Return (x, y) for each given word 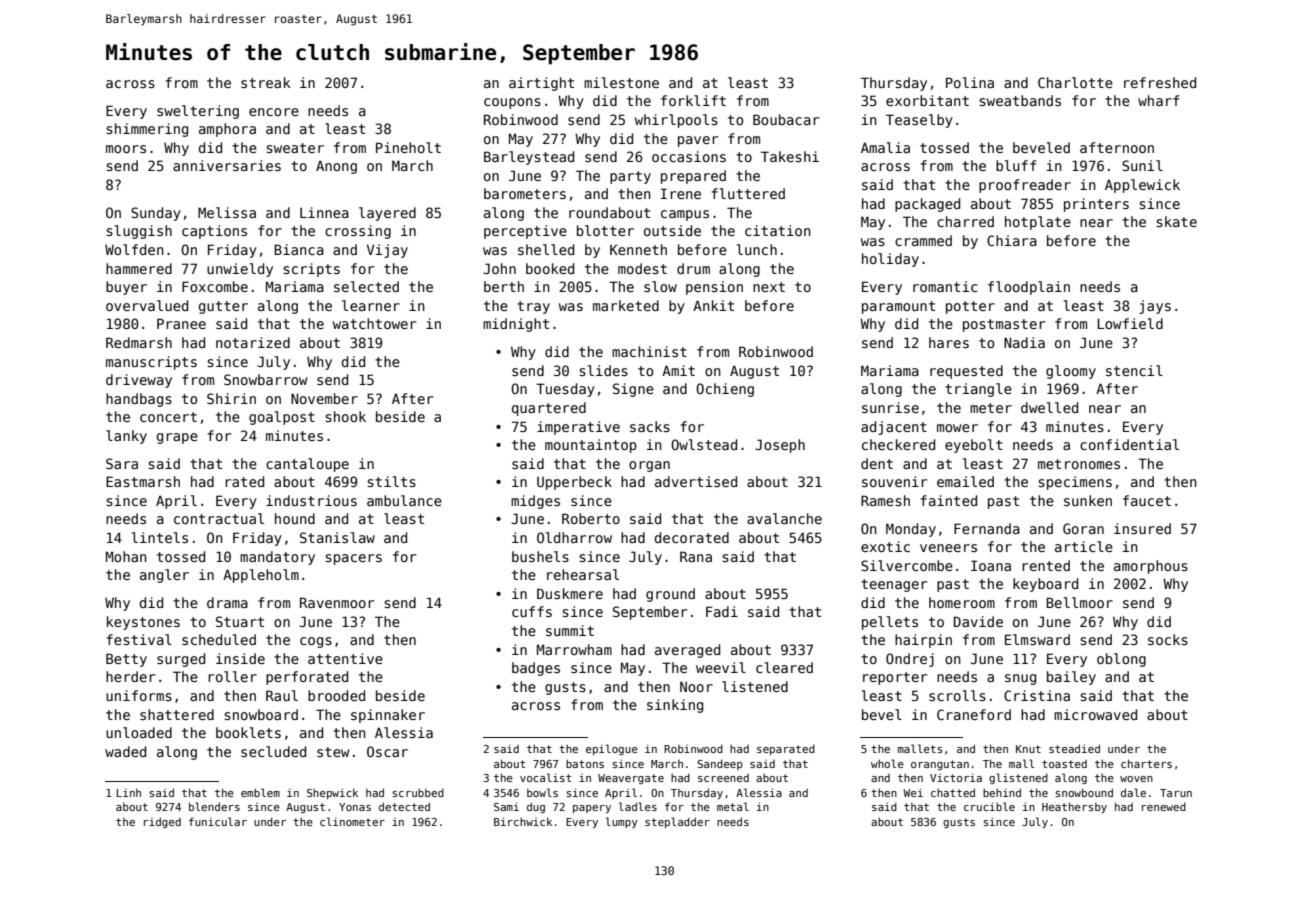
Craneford (974, 714)
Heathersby (1074, 807)
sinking (675, 706)
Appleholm (261, 576)
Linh (128, 792)
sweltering (198, 112)
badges (536, 669)
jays (1155, 307)
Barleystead (529, 158)
